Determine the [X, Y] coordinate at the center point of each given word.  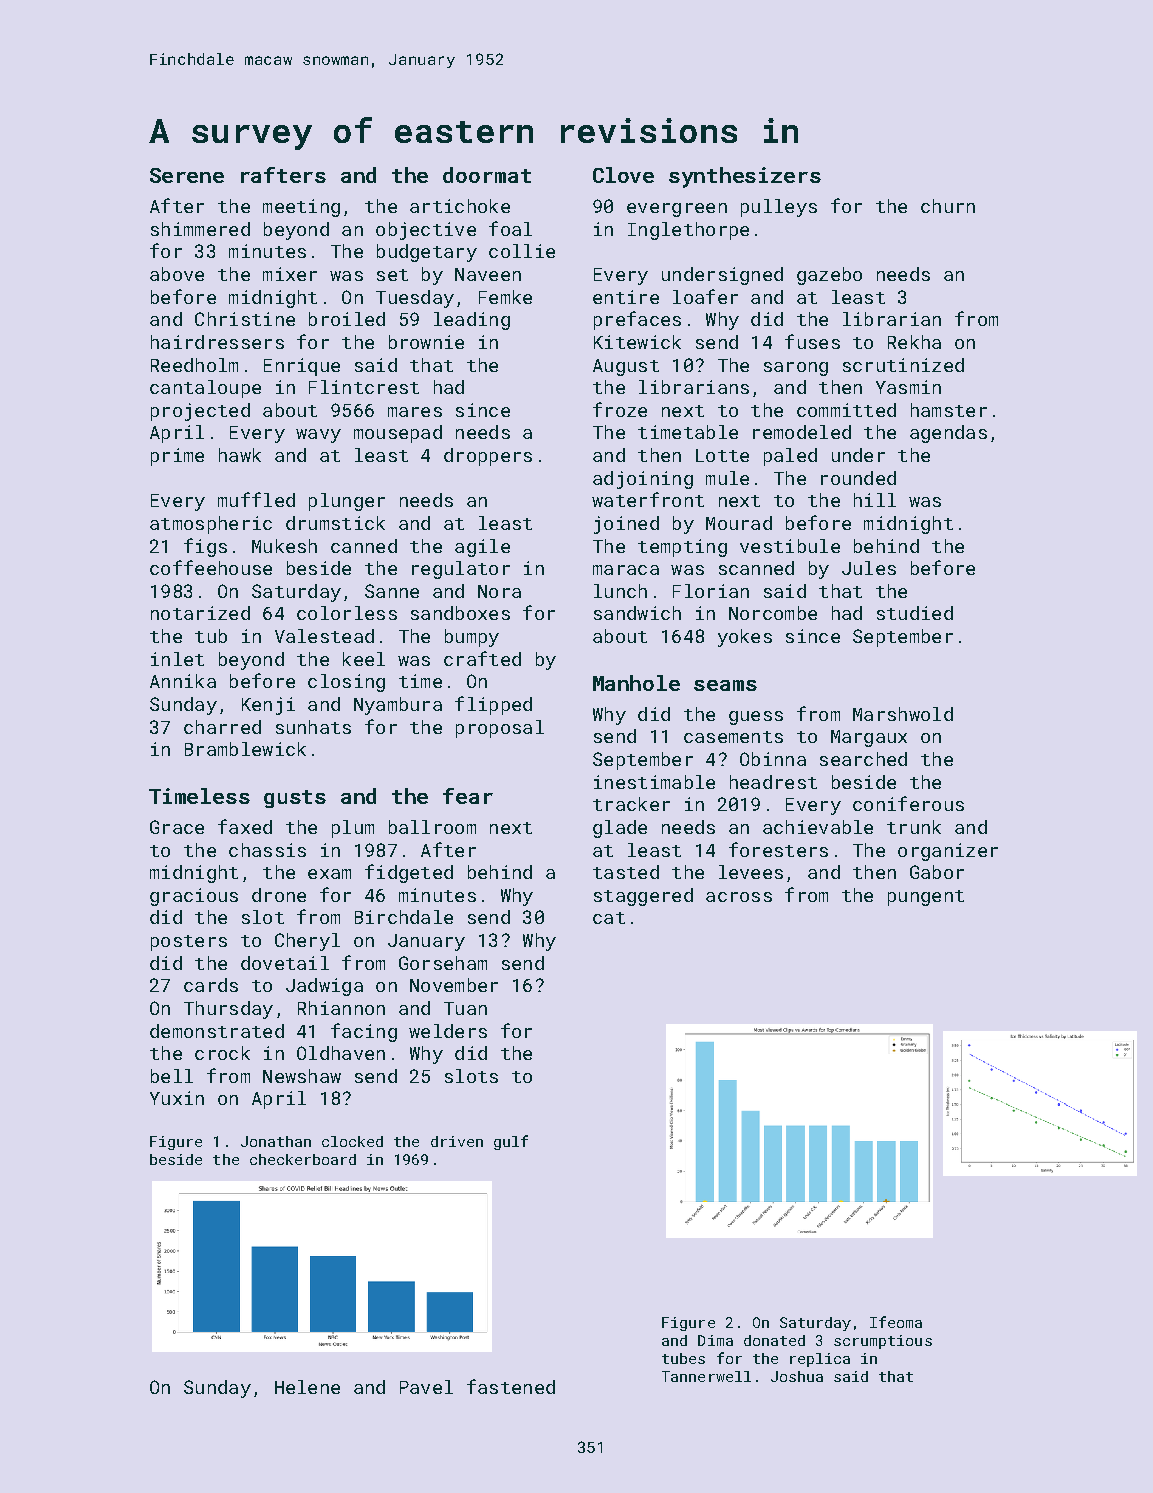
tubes [683, 1358]
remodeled [802, 432]
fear [468, 796]
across [739, 897]
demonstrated [217, 1031]
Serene [187, 175]
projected [200, 412]
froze [620, 409]
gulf [511, 1142]
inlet [177, 659]
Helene [307, 1387]
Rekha [914, 342]
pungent [926, 898]
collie [522, 251]
